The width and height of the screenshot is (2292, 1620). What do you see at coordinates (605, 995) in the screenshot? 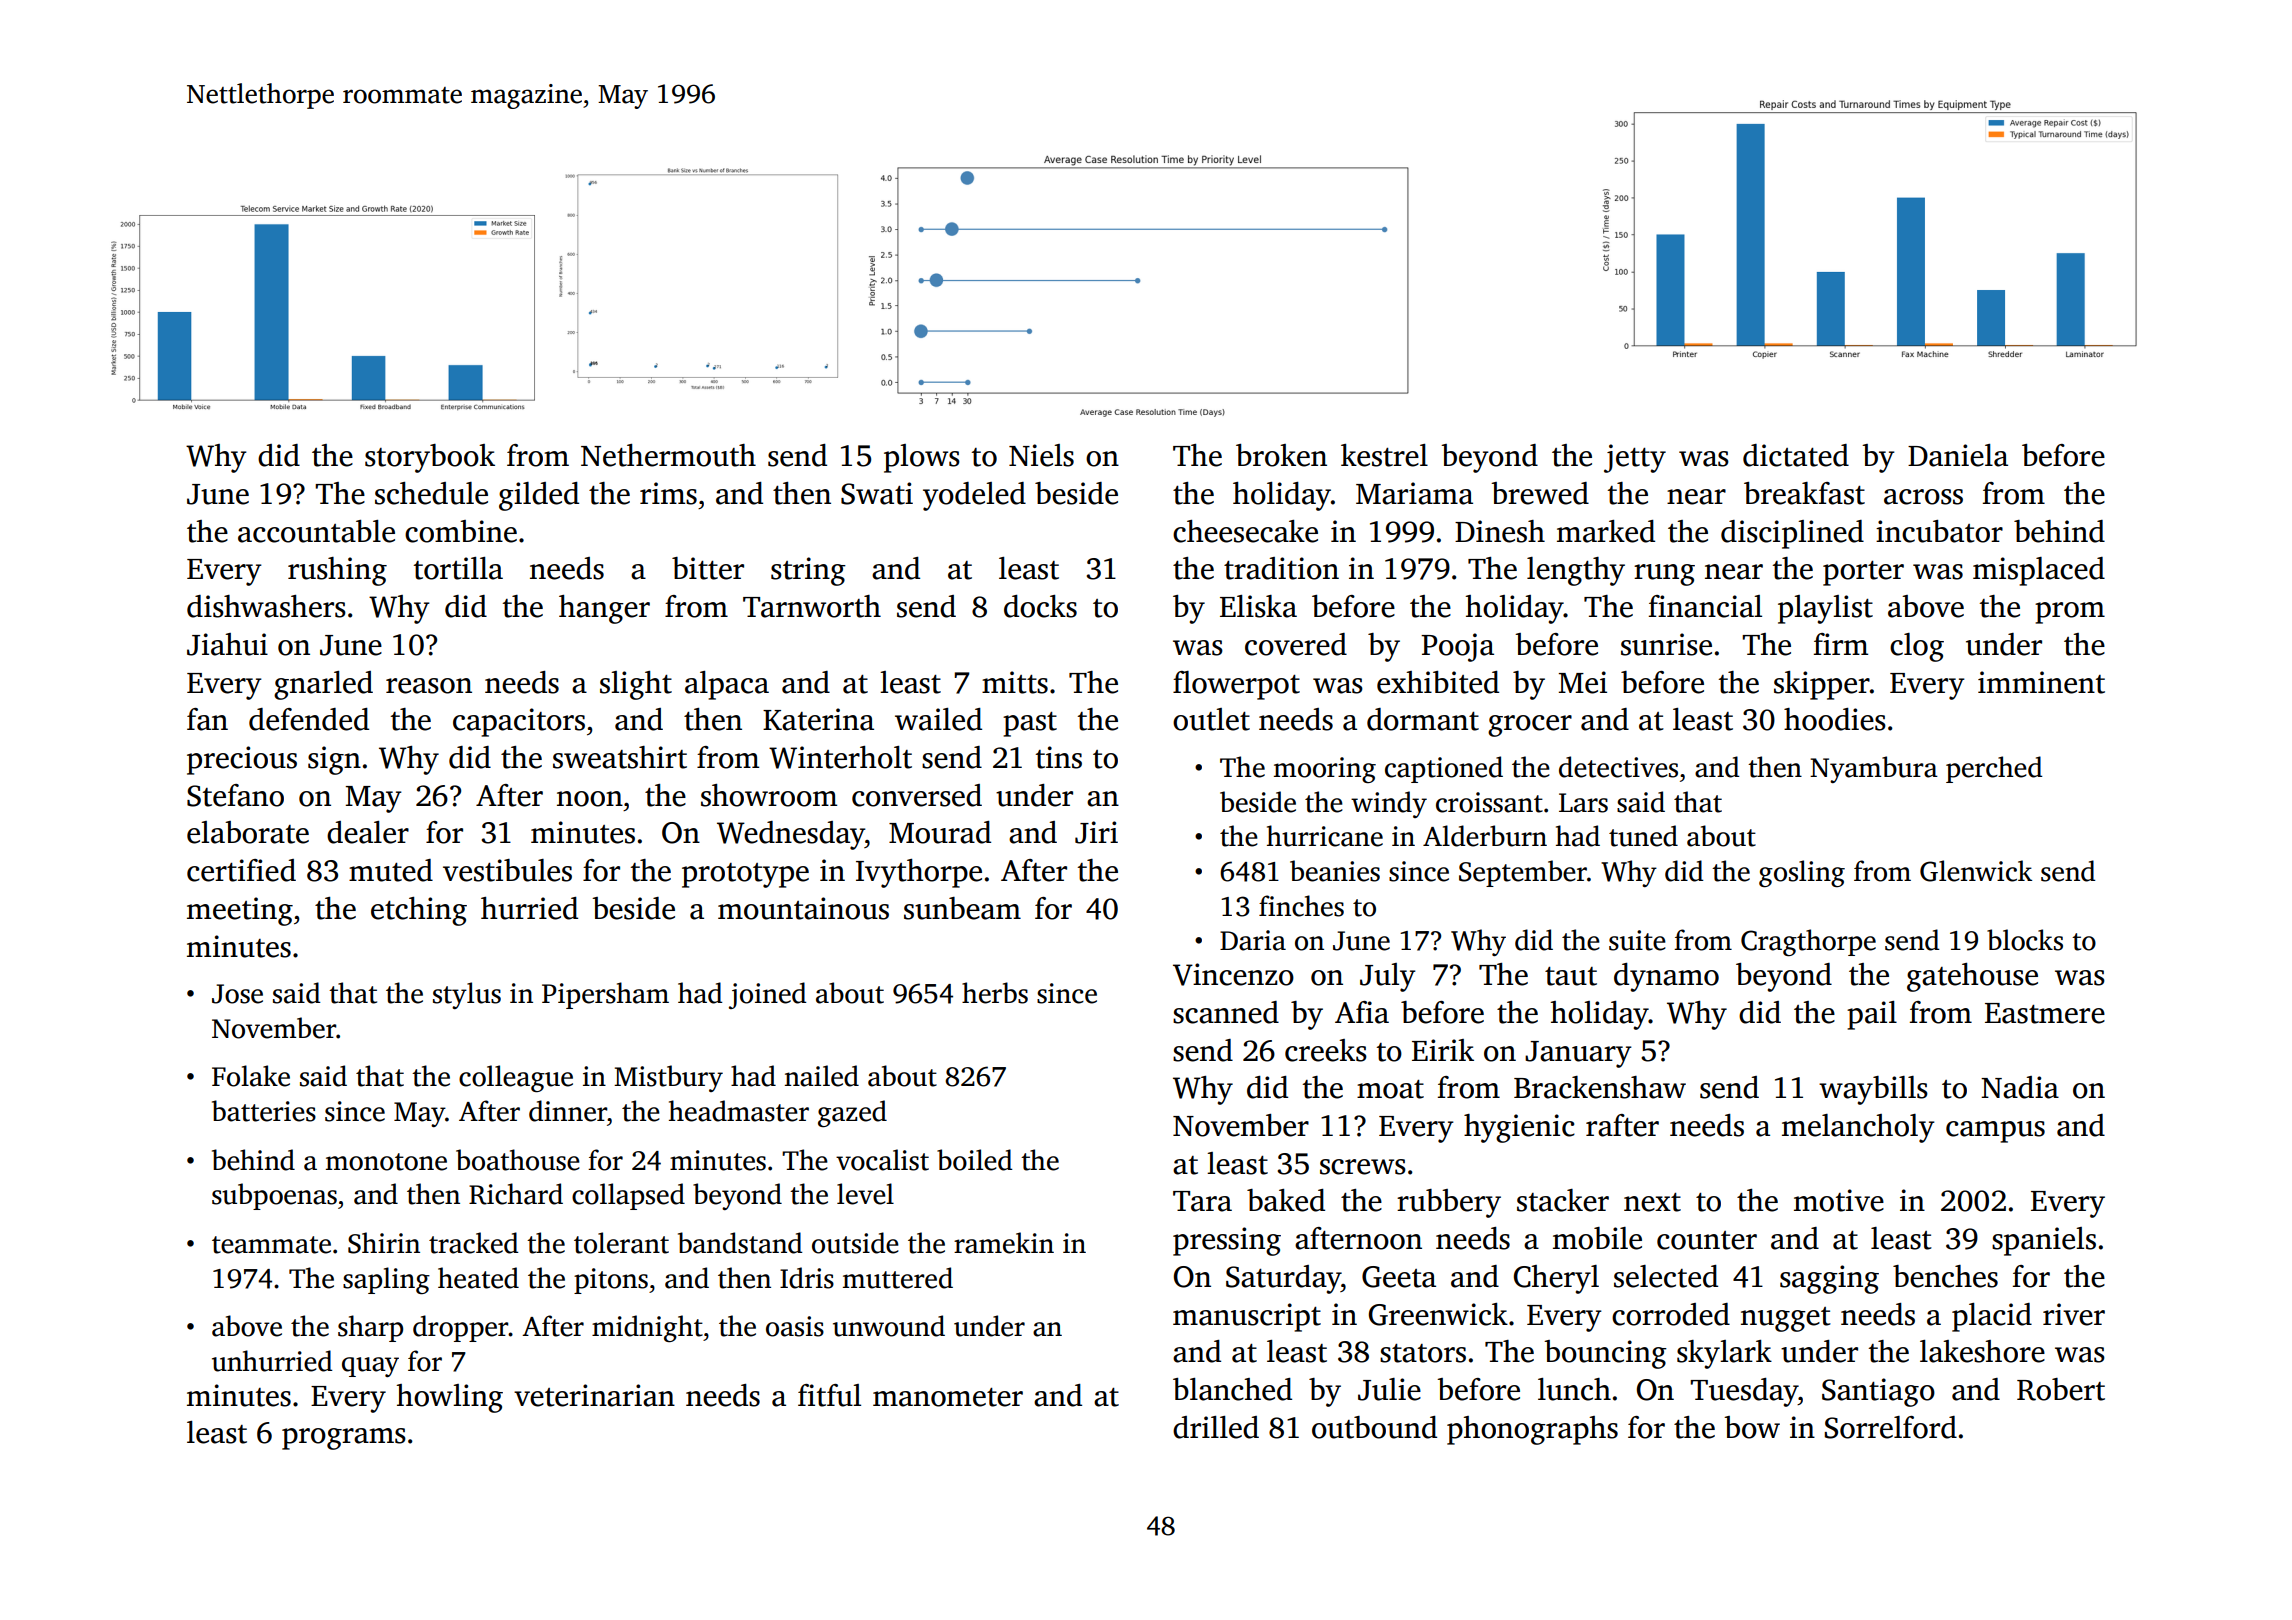
I see `Pipersham` at bounding box center [605, 995].
